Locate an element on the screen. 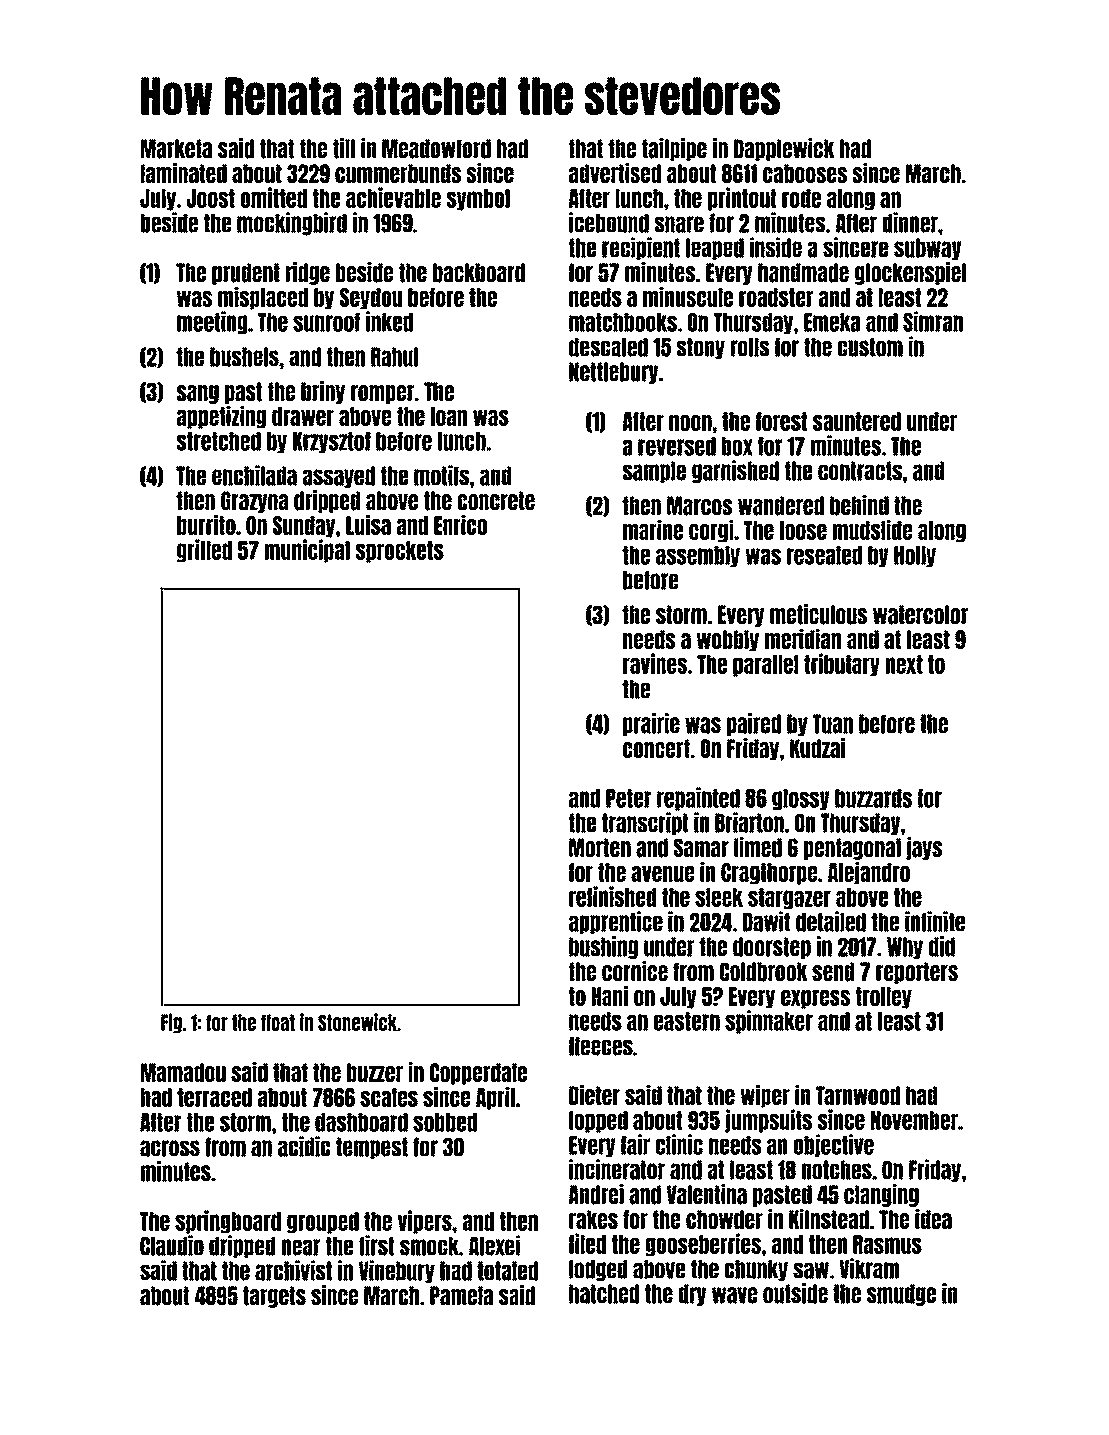 The height and width of the screenshot is (1435, 1109). float is located at coordinates (278, 1022).
